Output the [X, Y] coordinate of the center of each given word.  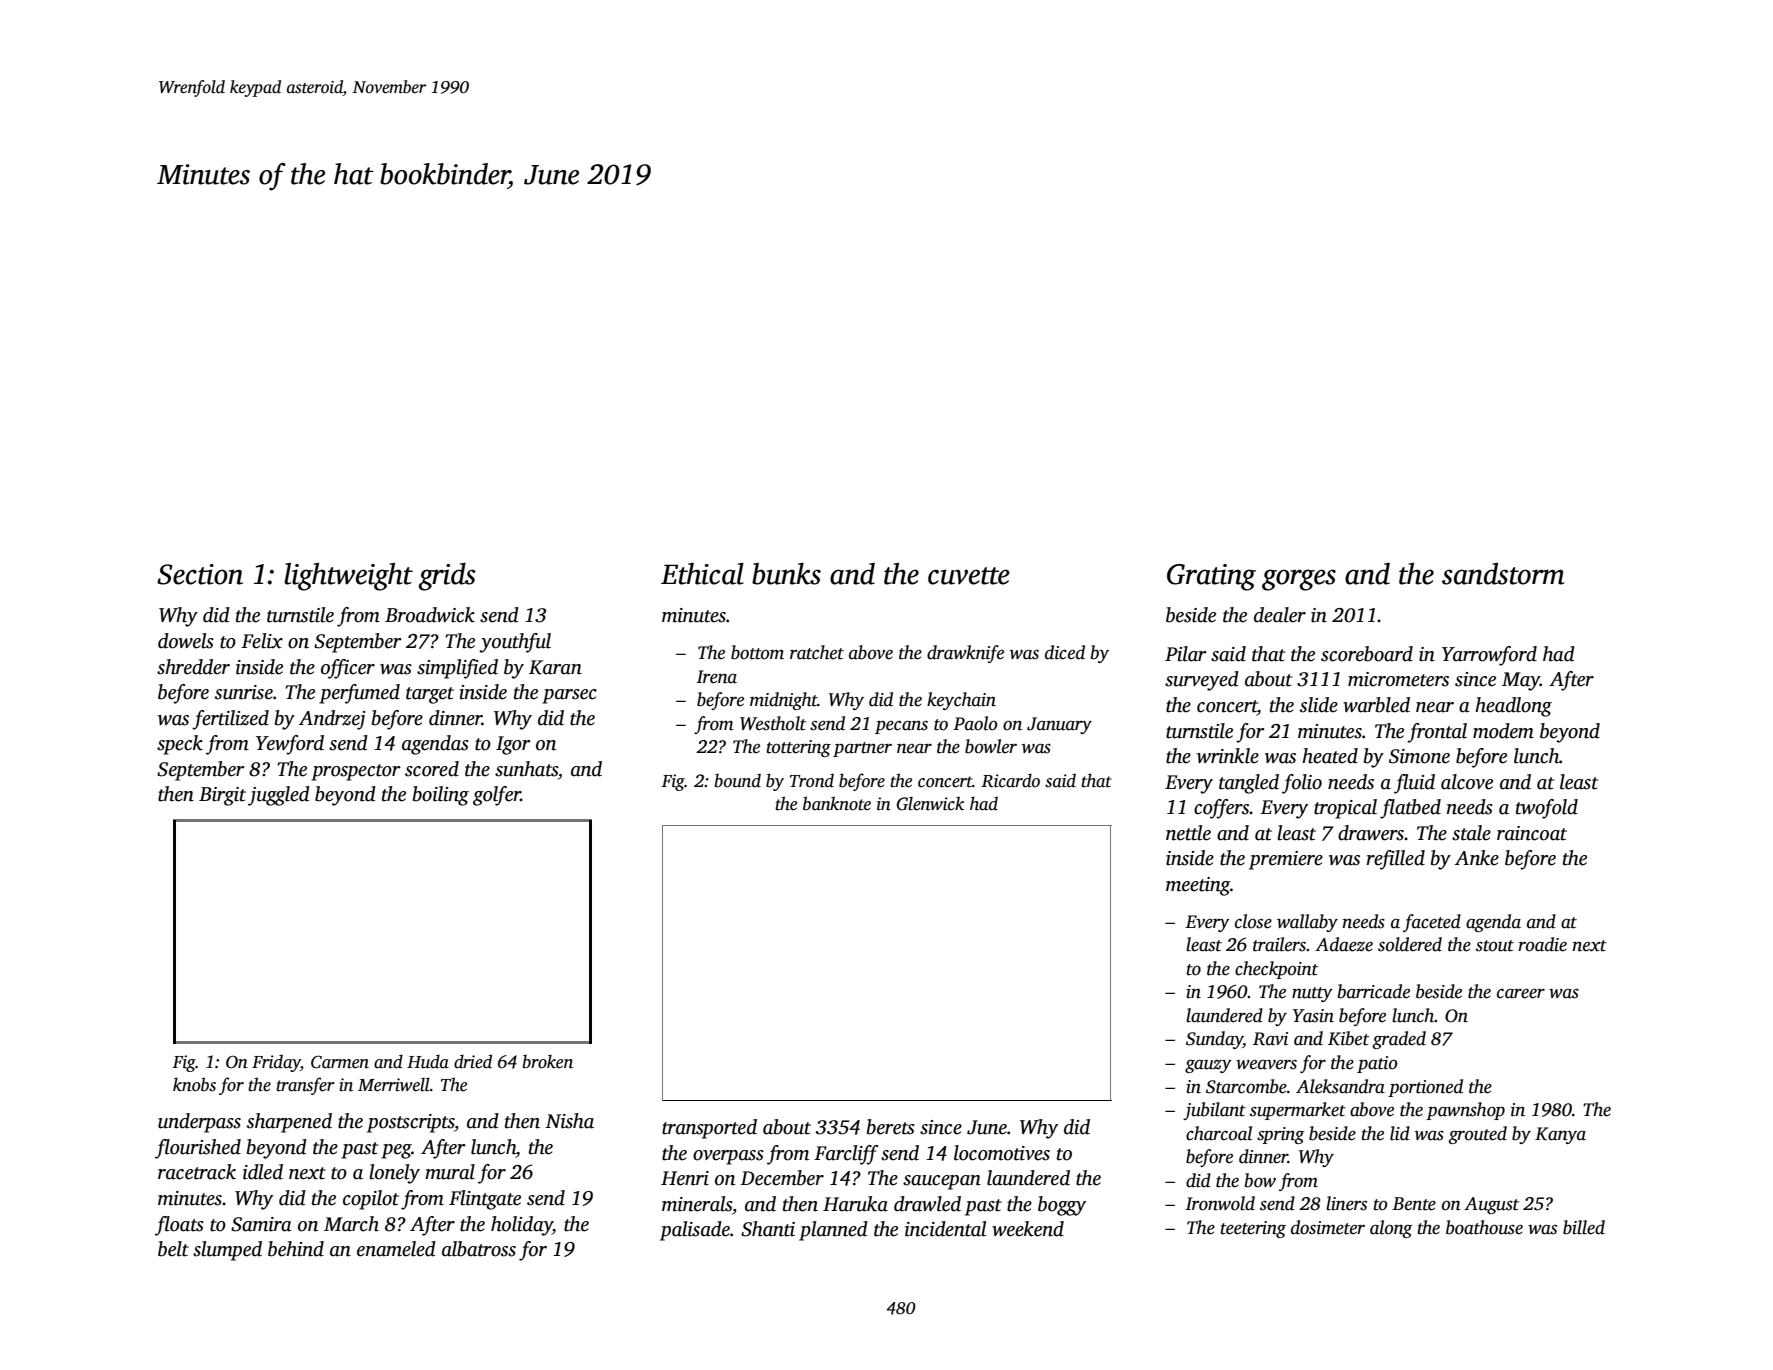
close [1253, 921]
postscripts [410, 1123]
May [1521, 681]
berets [891, 1127]
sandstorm [1503, 574]
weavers [1266, 1065]
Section [200, 574]
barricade [1373, 991]
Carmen [340, 1062]
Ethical [702, 574]
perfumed [359, 694]
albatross [479, 1249]
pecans [901, 727]
